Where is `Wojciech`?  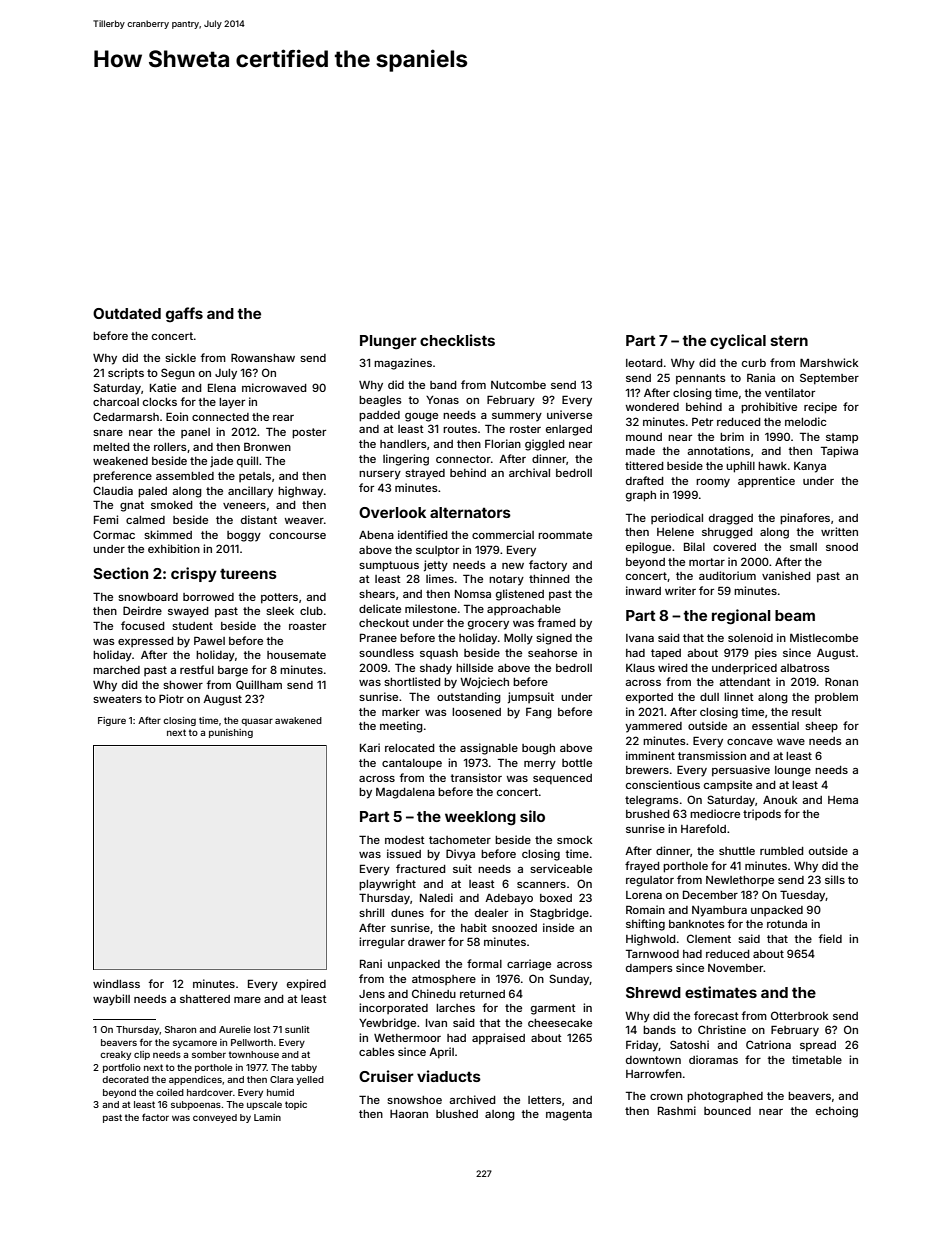 Wojciech is located at coordinates (484, 682).
